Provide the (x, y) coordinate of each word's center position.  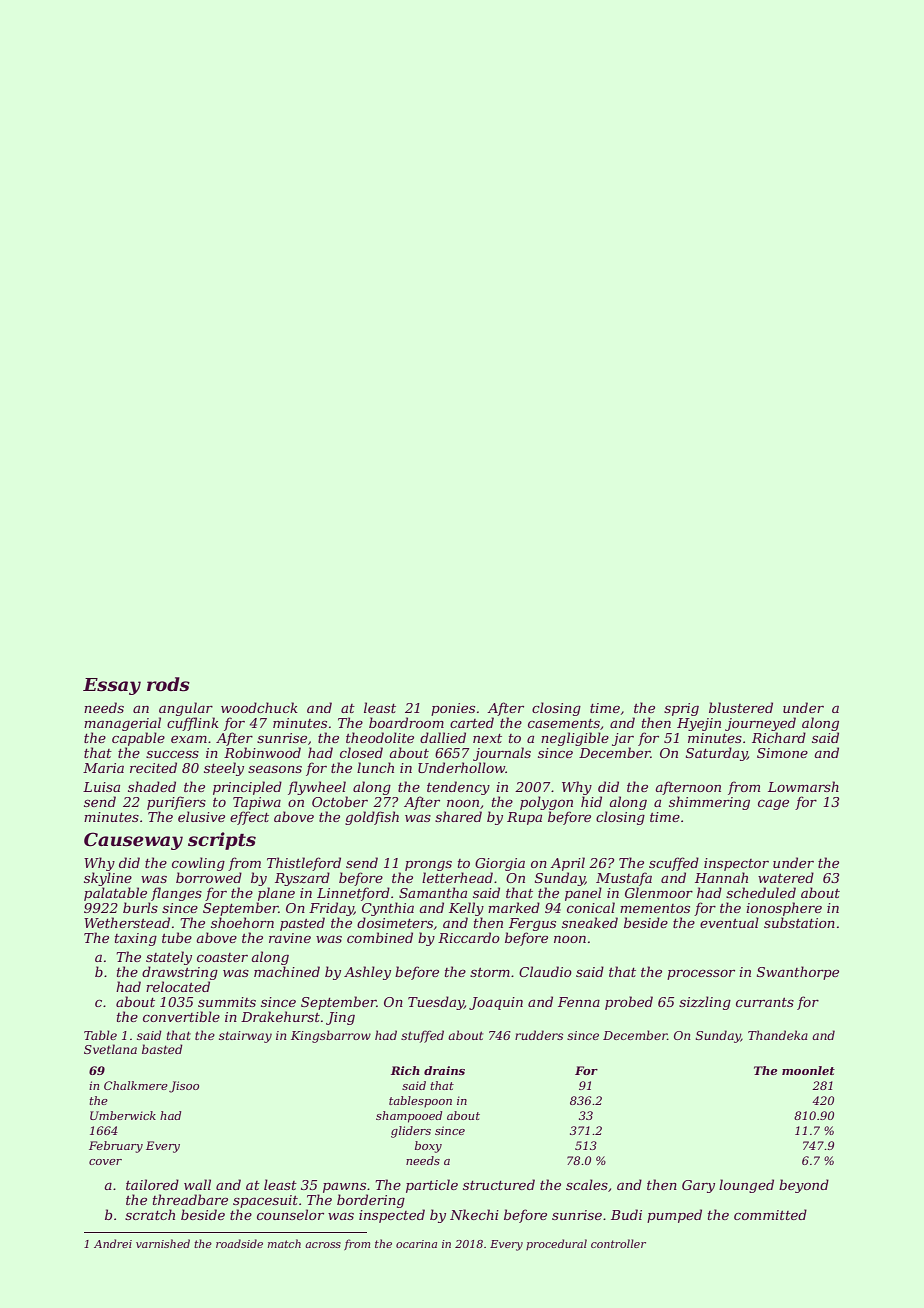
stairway (245, 1037)
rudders (539, 1035)
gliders (411, 1132)
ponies (453, 709)
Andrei (113, 1243)
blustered (741, 707)
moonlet (808, 1070)
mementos (655, 908)
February (116, 1147)
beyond (804, 1186)
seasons (275, 769)
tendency (458, 788)
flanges (176, 894)
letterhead (457, 877)
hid (591, 801)
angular (186, 709)
